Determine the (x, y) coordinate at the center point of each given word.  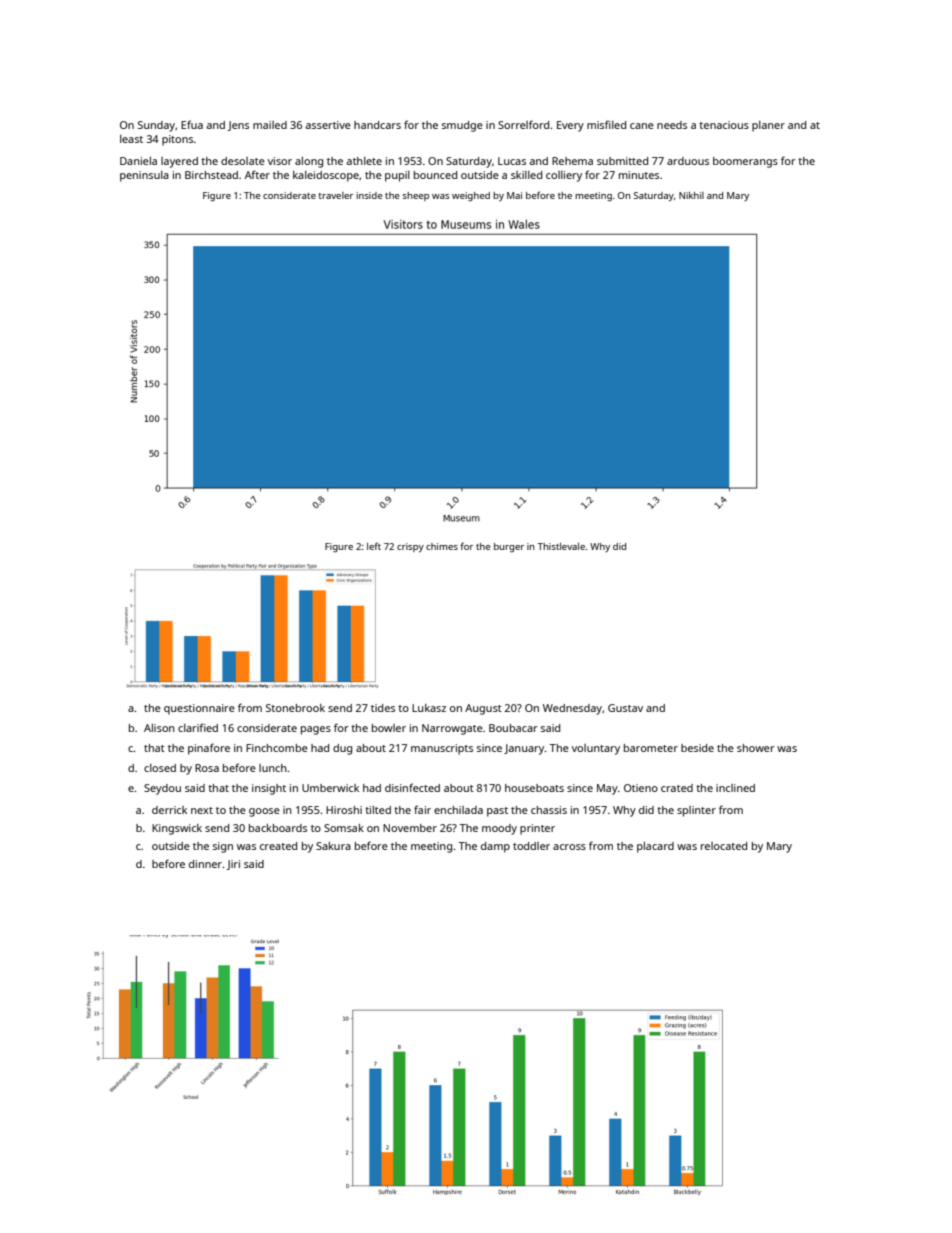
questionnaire (199, 709)
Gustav (625, 708)
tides (383, 708)
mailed (270, 125)
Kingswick (177, 829)
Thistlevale (561, 546)
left (374, 546)
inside (369, 195)
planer (768, 126)
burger (509, 548)
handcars (377, 125)
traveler (335, 195)
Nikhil (691, 195)
